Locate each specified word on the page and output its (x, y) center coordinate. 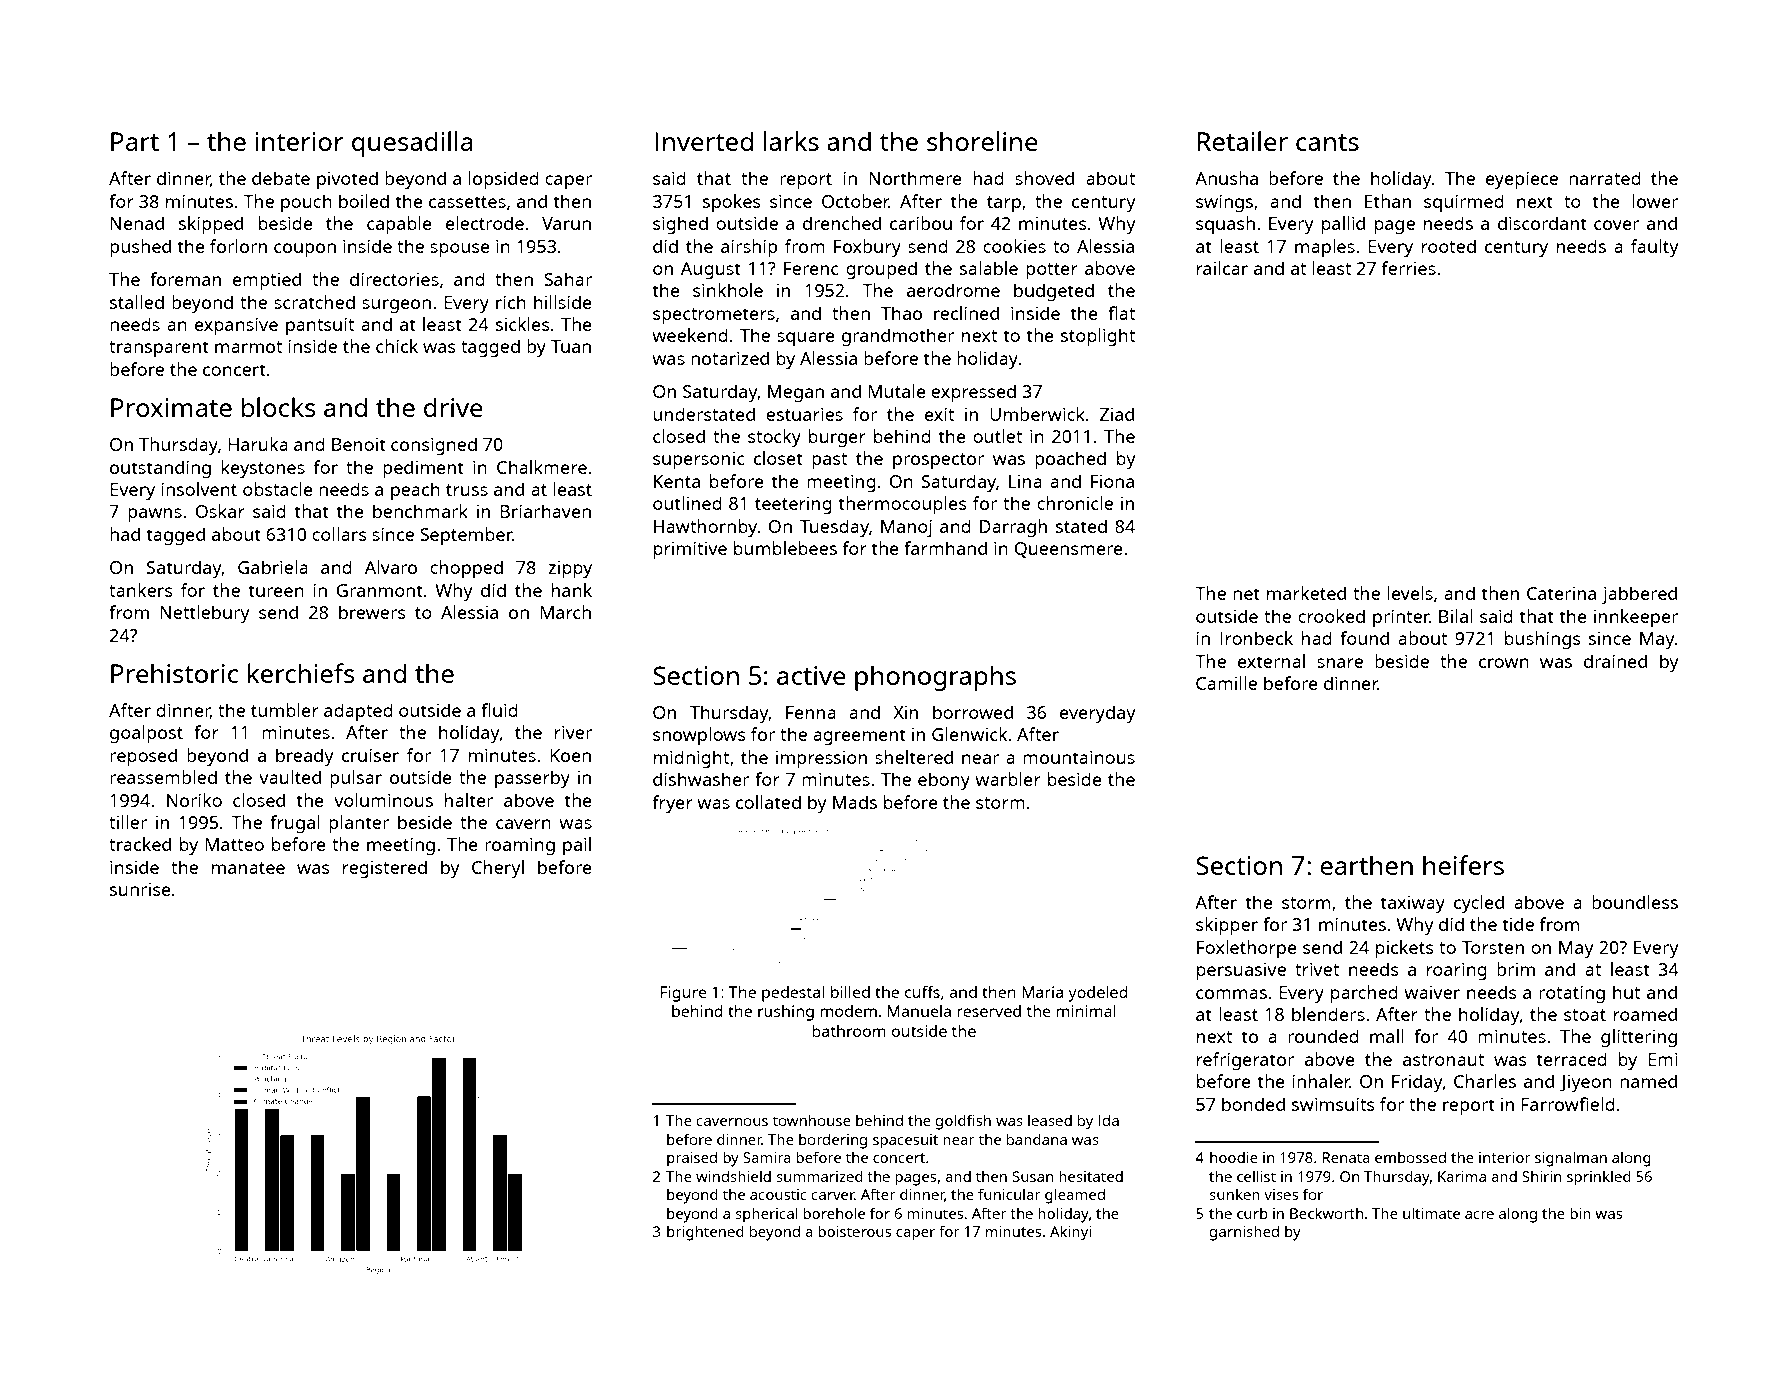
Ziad (1117, 414)
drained (1615, 661)
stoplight (1098, 337)
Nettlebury (205, 614)
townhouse (812, 1120)
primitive (690, 550)
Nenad (137, 223)
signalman (1571, 1159)
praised (692, 1159)
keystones (263, 469)
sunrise (140, 889)
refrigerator (1245, 1061)
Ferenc (811, 268)
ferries (1409, 268)
